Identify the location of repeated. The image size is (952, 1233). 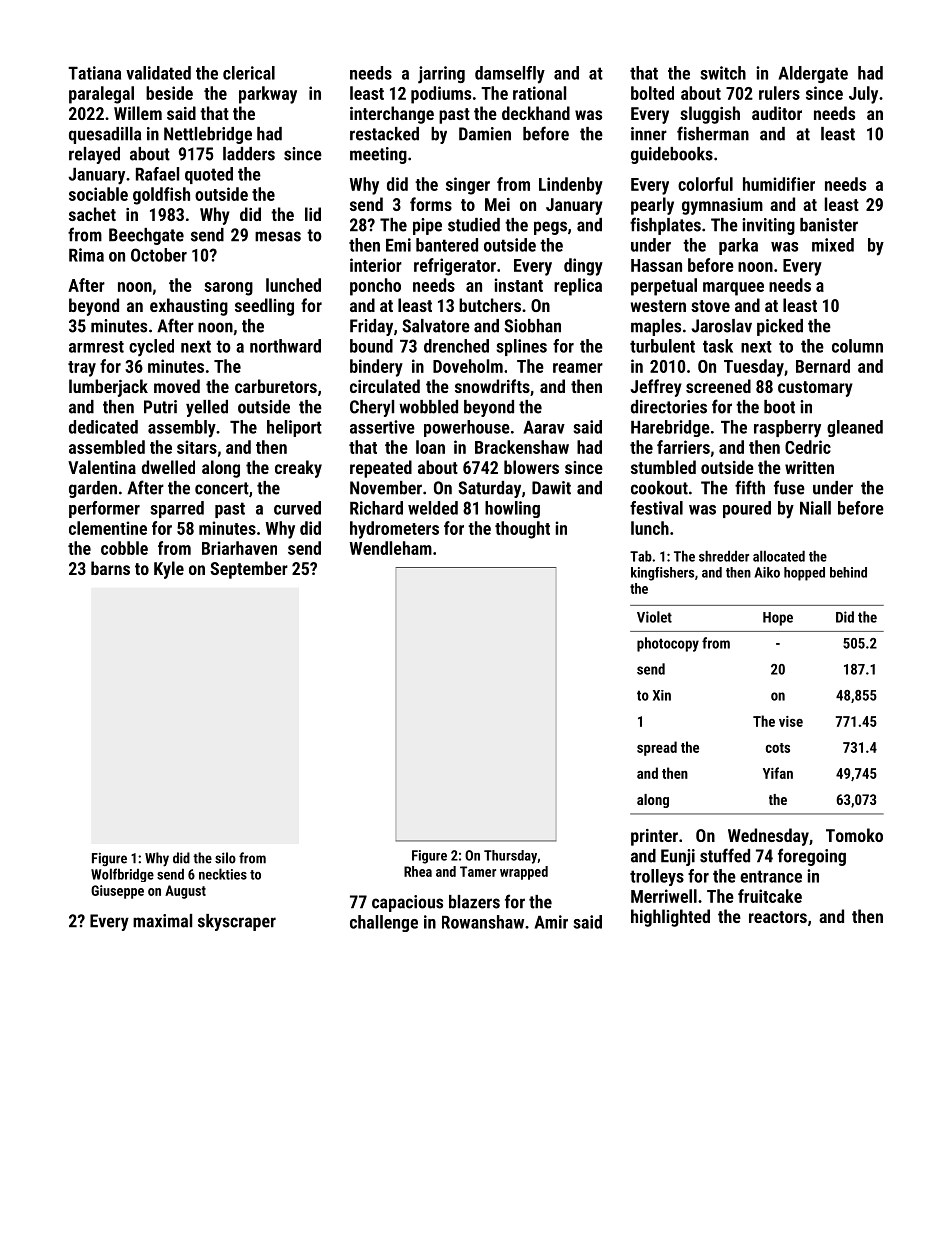
(381, 469).
